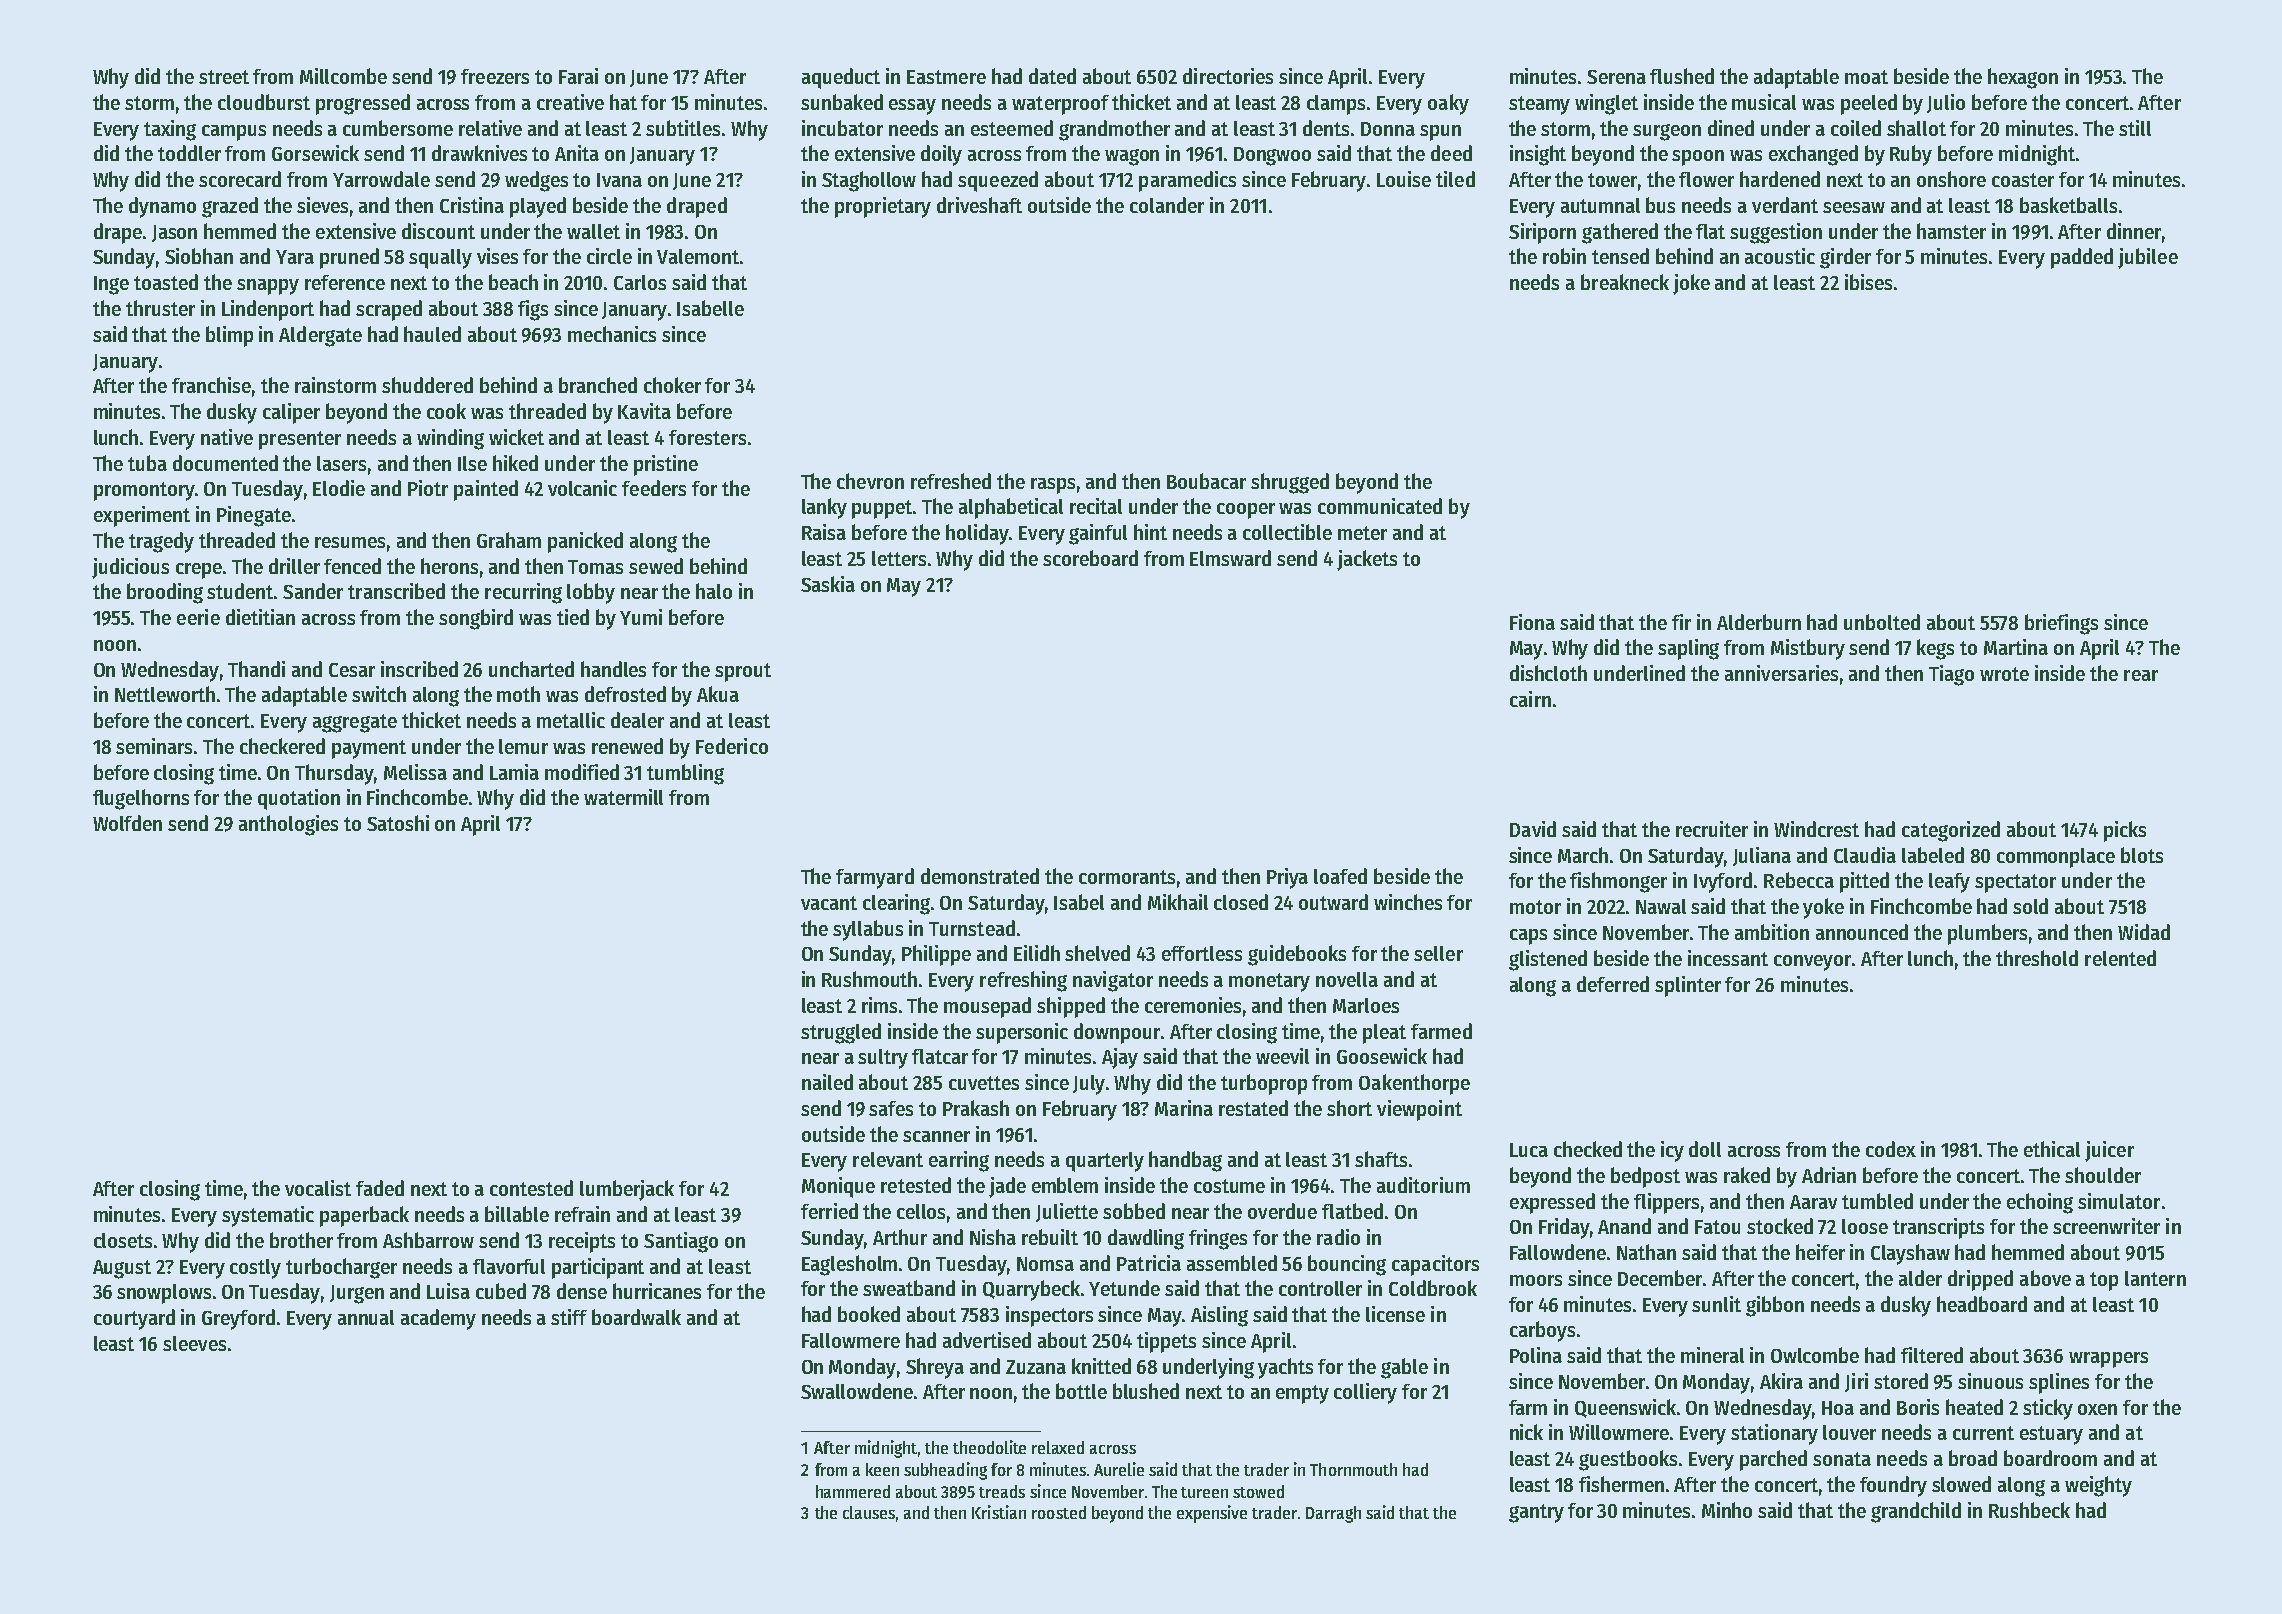 The height and width of the screenshot is (1614, 2282). Describe the element at coordinates (636, 1317) in the screenshot. I see `boardwalk` at that location.
